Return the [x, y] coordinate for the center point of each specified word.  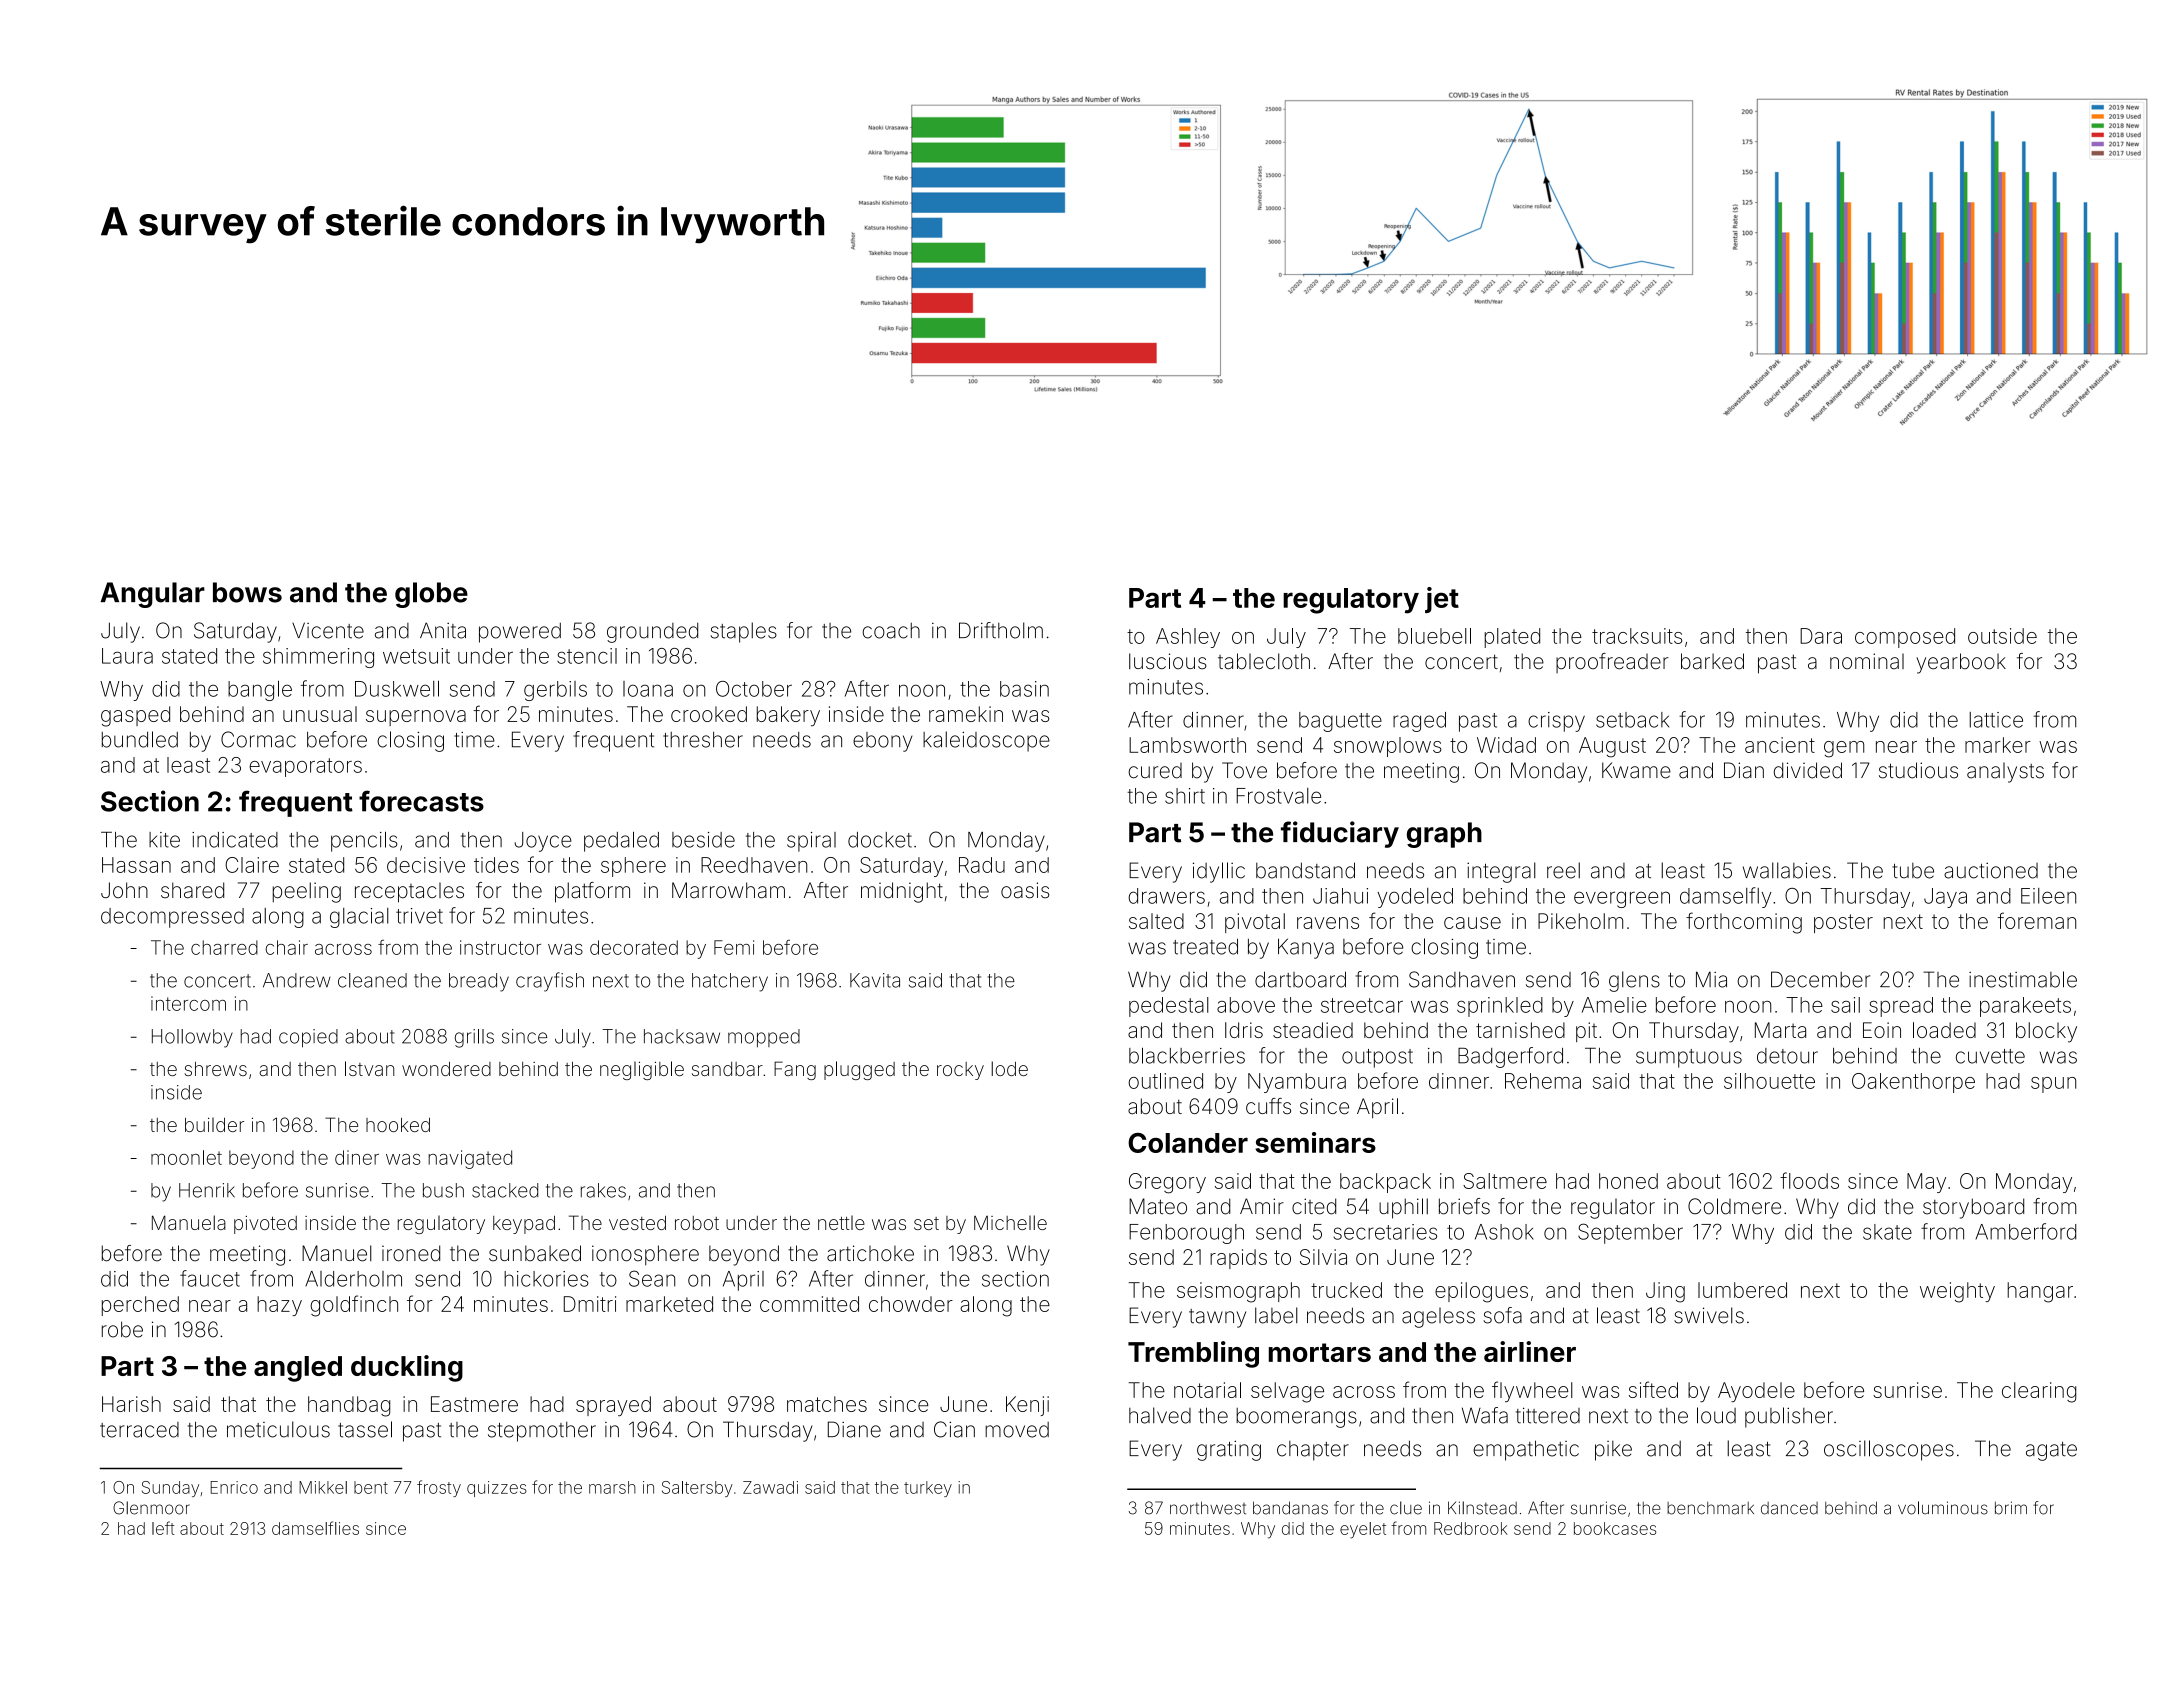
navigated [470, 1159]
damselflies [315, 1528]
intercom [188, 1003]
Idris [1244, 1030]
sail [1845, 1005]
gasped [135, 716]
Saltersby [697, 1489]
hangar [2040, 1292]
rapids [1238, 1259]
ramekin [966, 714]
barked [1712, 661]
